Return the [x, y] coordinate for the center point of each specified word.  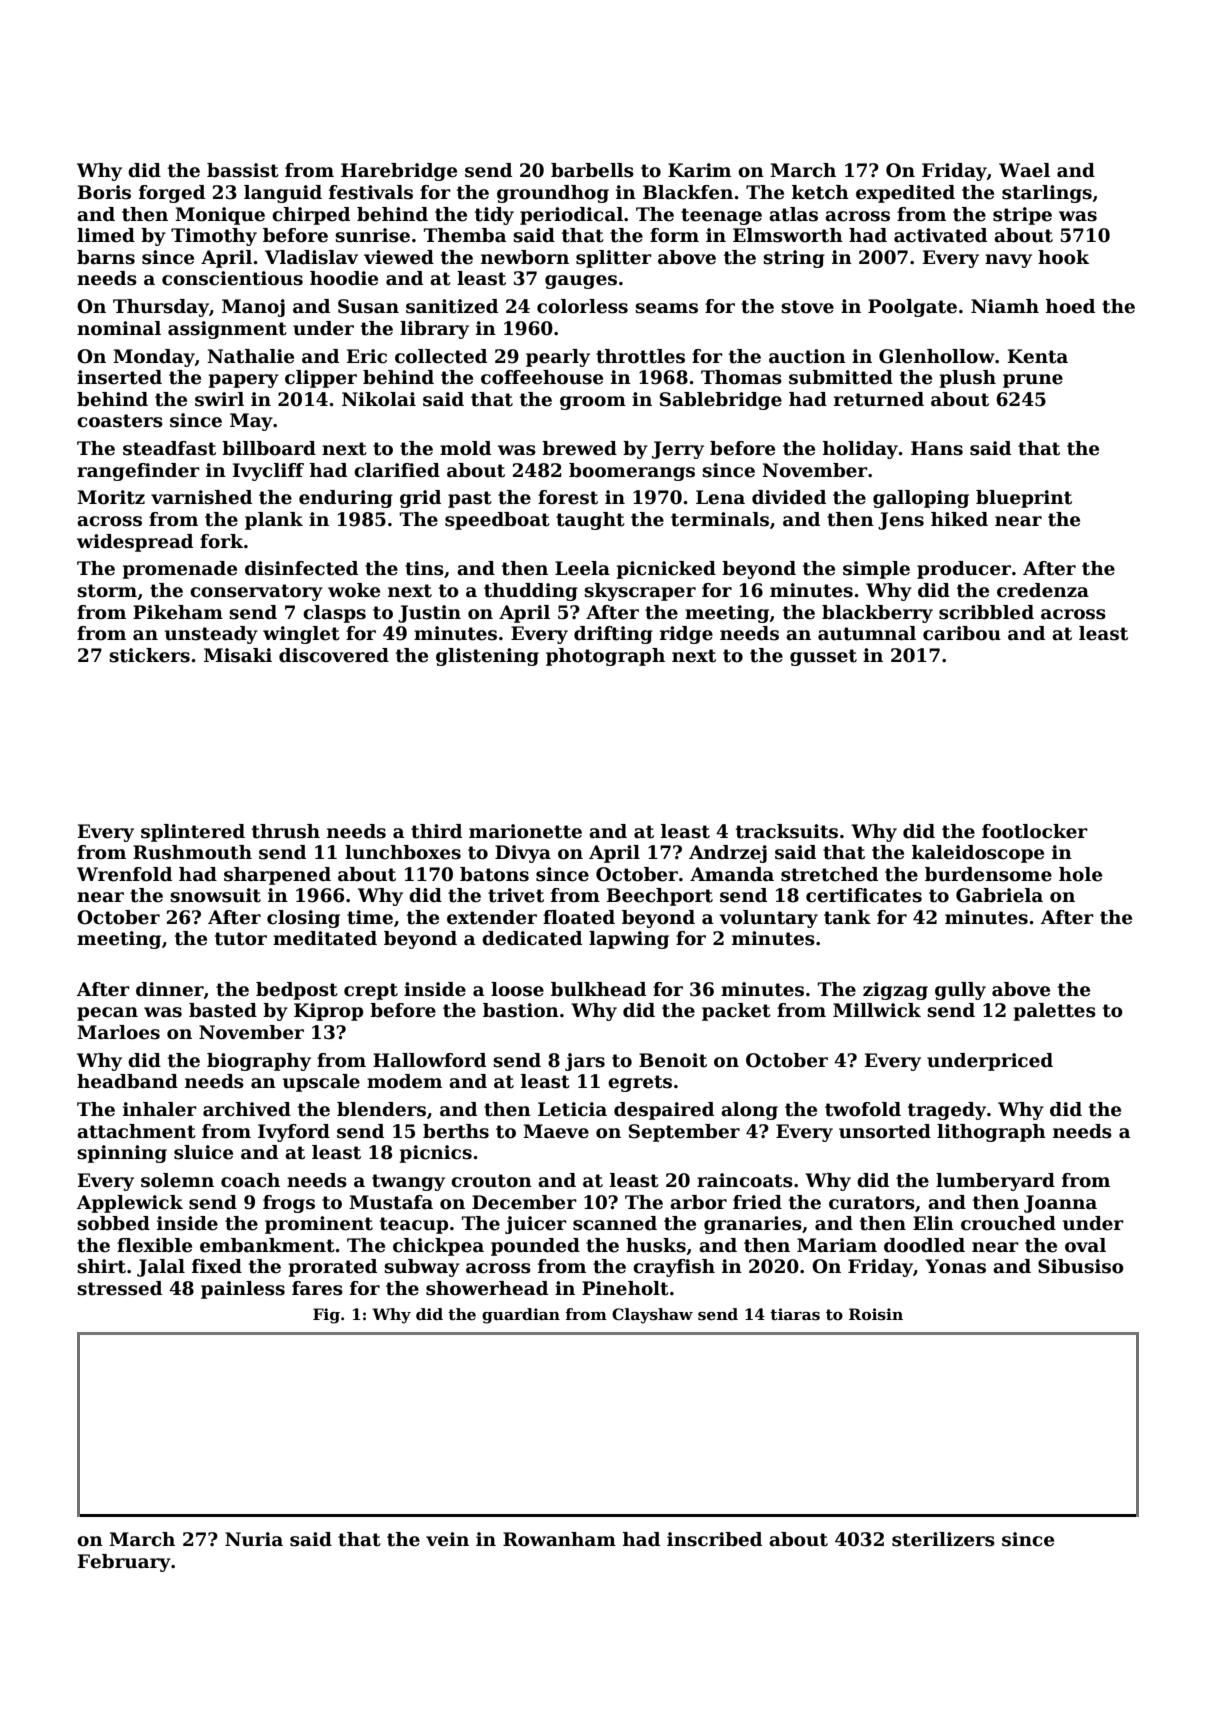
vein [447, 1539]
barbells [592, 170]
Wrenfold [124, 874]
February [124, 1563]
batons [494, 874]
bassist [243, 170]
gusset [823, 657]
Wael [1024, 170]
